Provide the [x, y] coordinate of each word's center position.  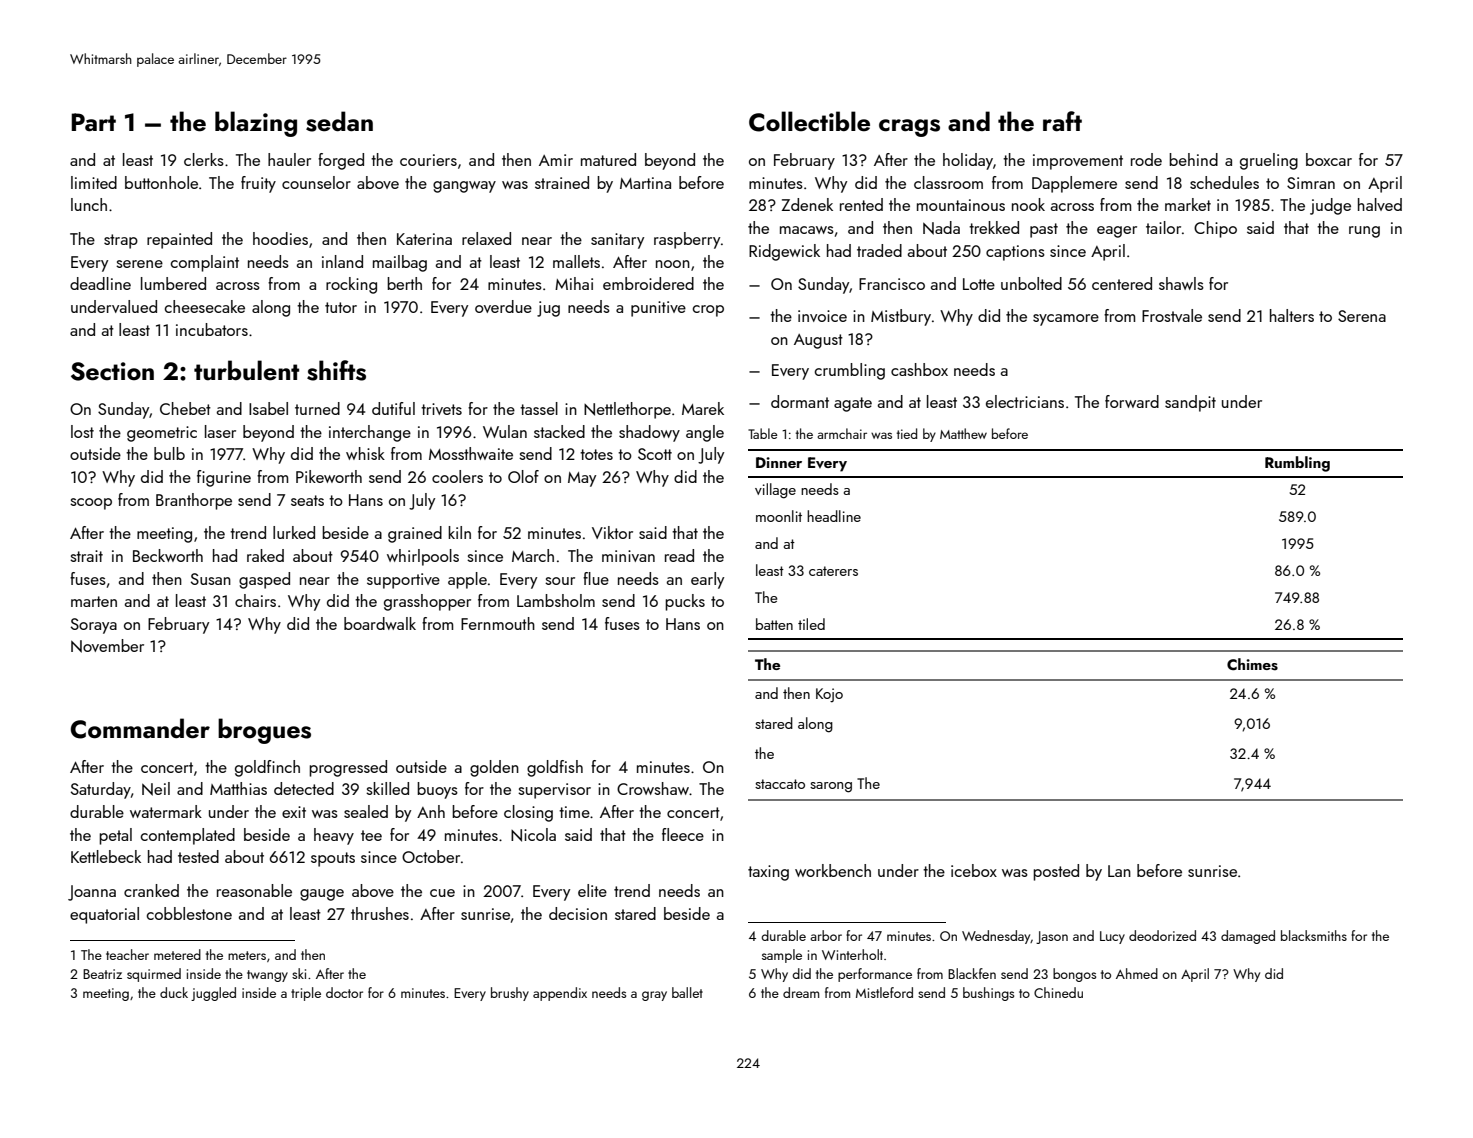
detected [304, 788]
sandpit [1190, 403]
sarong [831, 787]
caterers [833, 571]
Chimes [1252, 664]
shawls [1181, 283]
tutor [341, 307]
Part [93, 122]
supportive [403, 581]
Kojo [829, 695]
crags [909, 128]
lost [82, 431]
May [582, 479]
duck [174, 992]
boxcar [1329, 159]
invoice [822, 316]
